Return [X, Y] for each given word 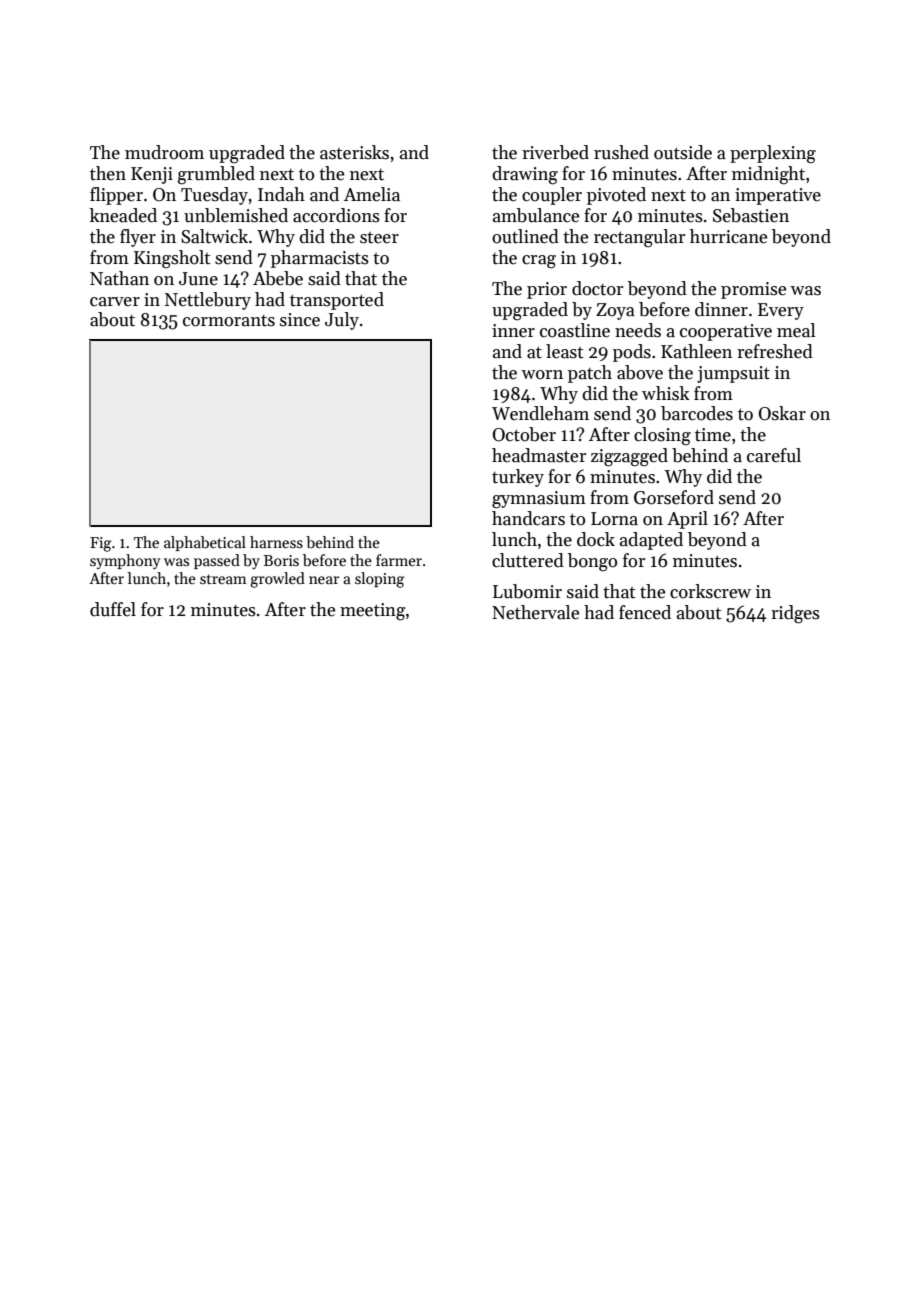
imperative [778, 196]
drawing [525, 175]
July [342, 321]
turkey [518, 478]
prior [547, 290]
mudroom [164, 152]
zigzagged [629, 457]
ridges [795, 614]
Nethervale [535, 612]
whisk [666, 393]
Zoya [615, 311]
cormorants [229, 321]
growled [277, 580]
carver [115, 302]
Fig [101, 544]
